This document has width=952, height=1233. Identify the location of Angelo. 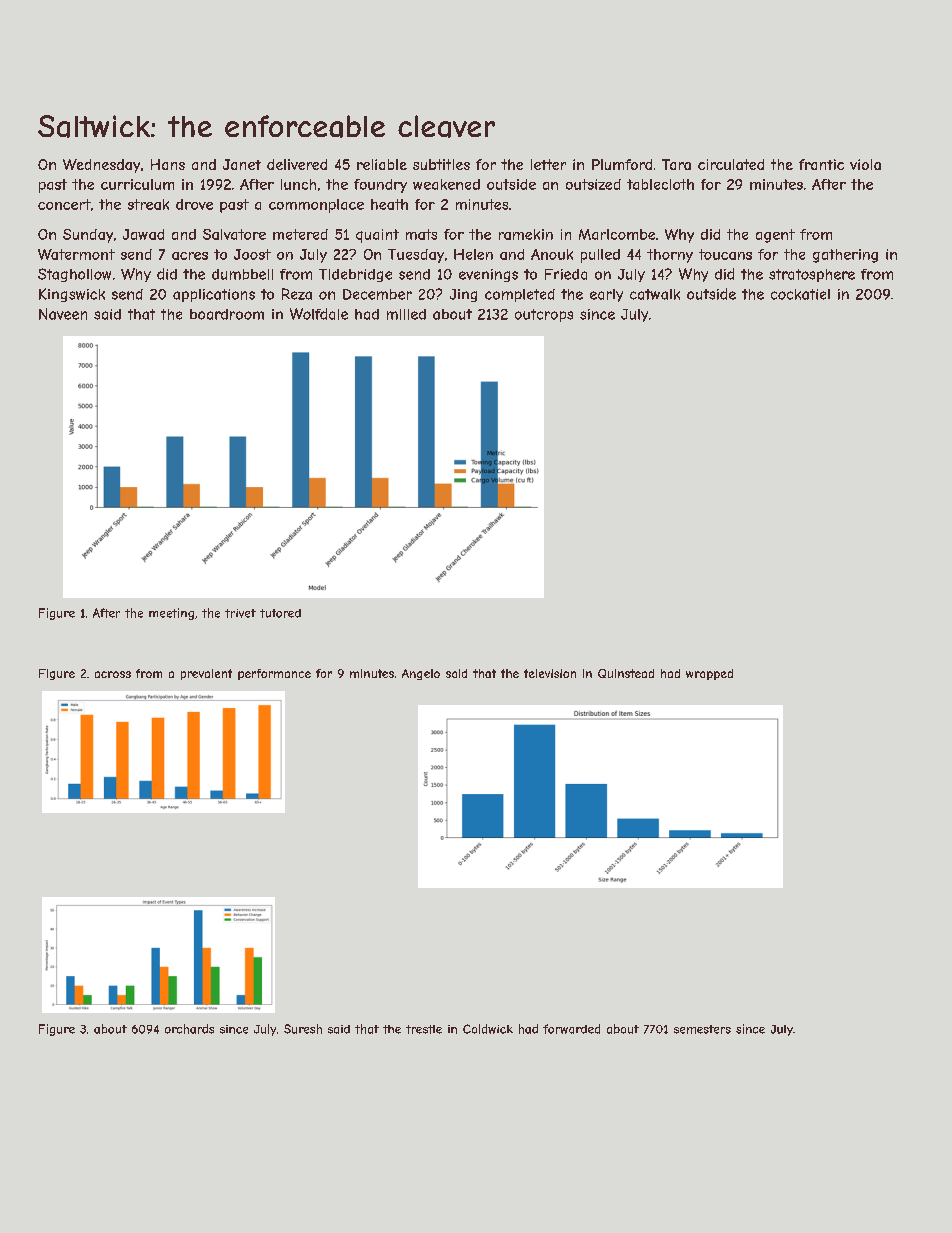
(421, 674).
